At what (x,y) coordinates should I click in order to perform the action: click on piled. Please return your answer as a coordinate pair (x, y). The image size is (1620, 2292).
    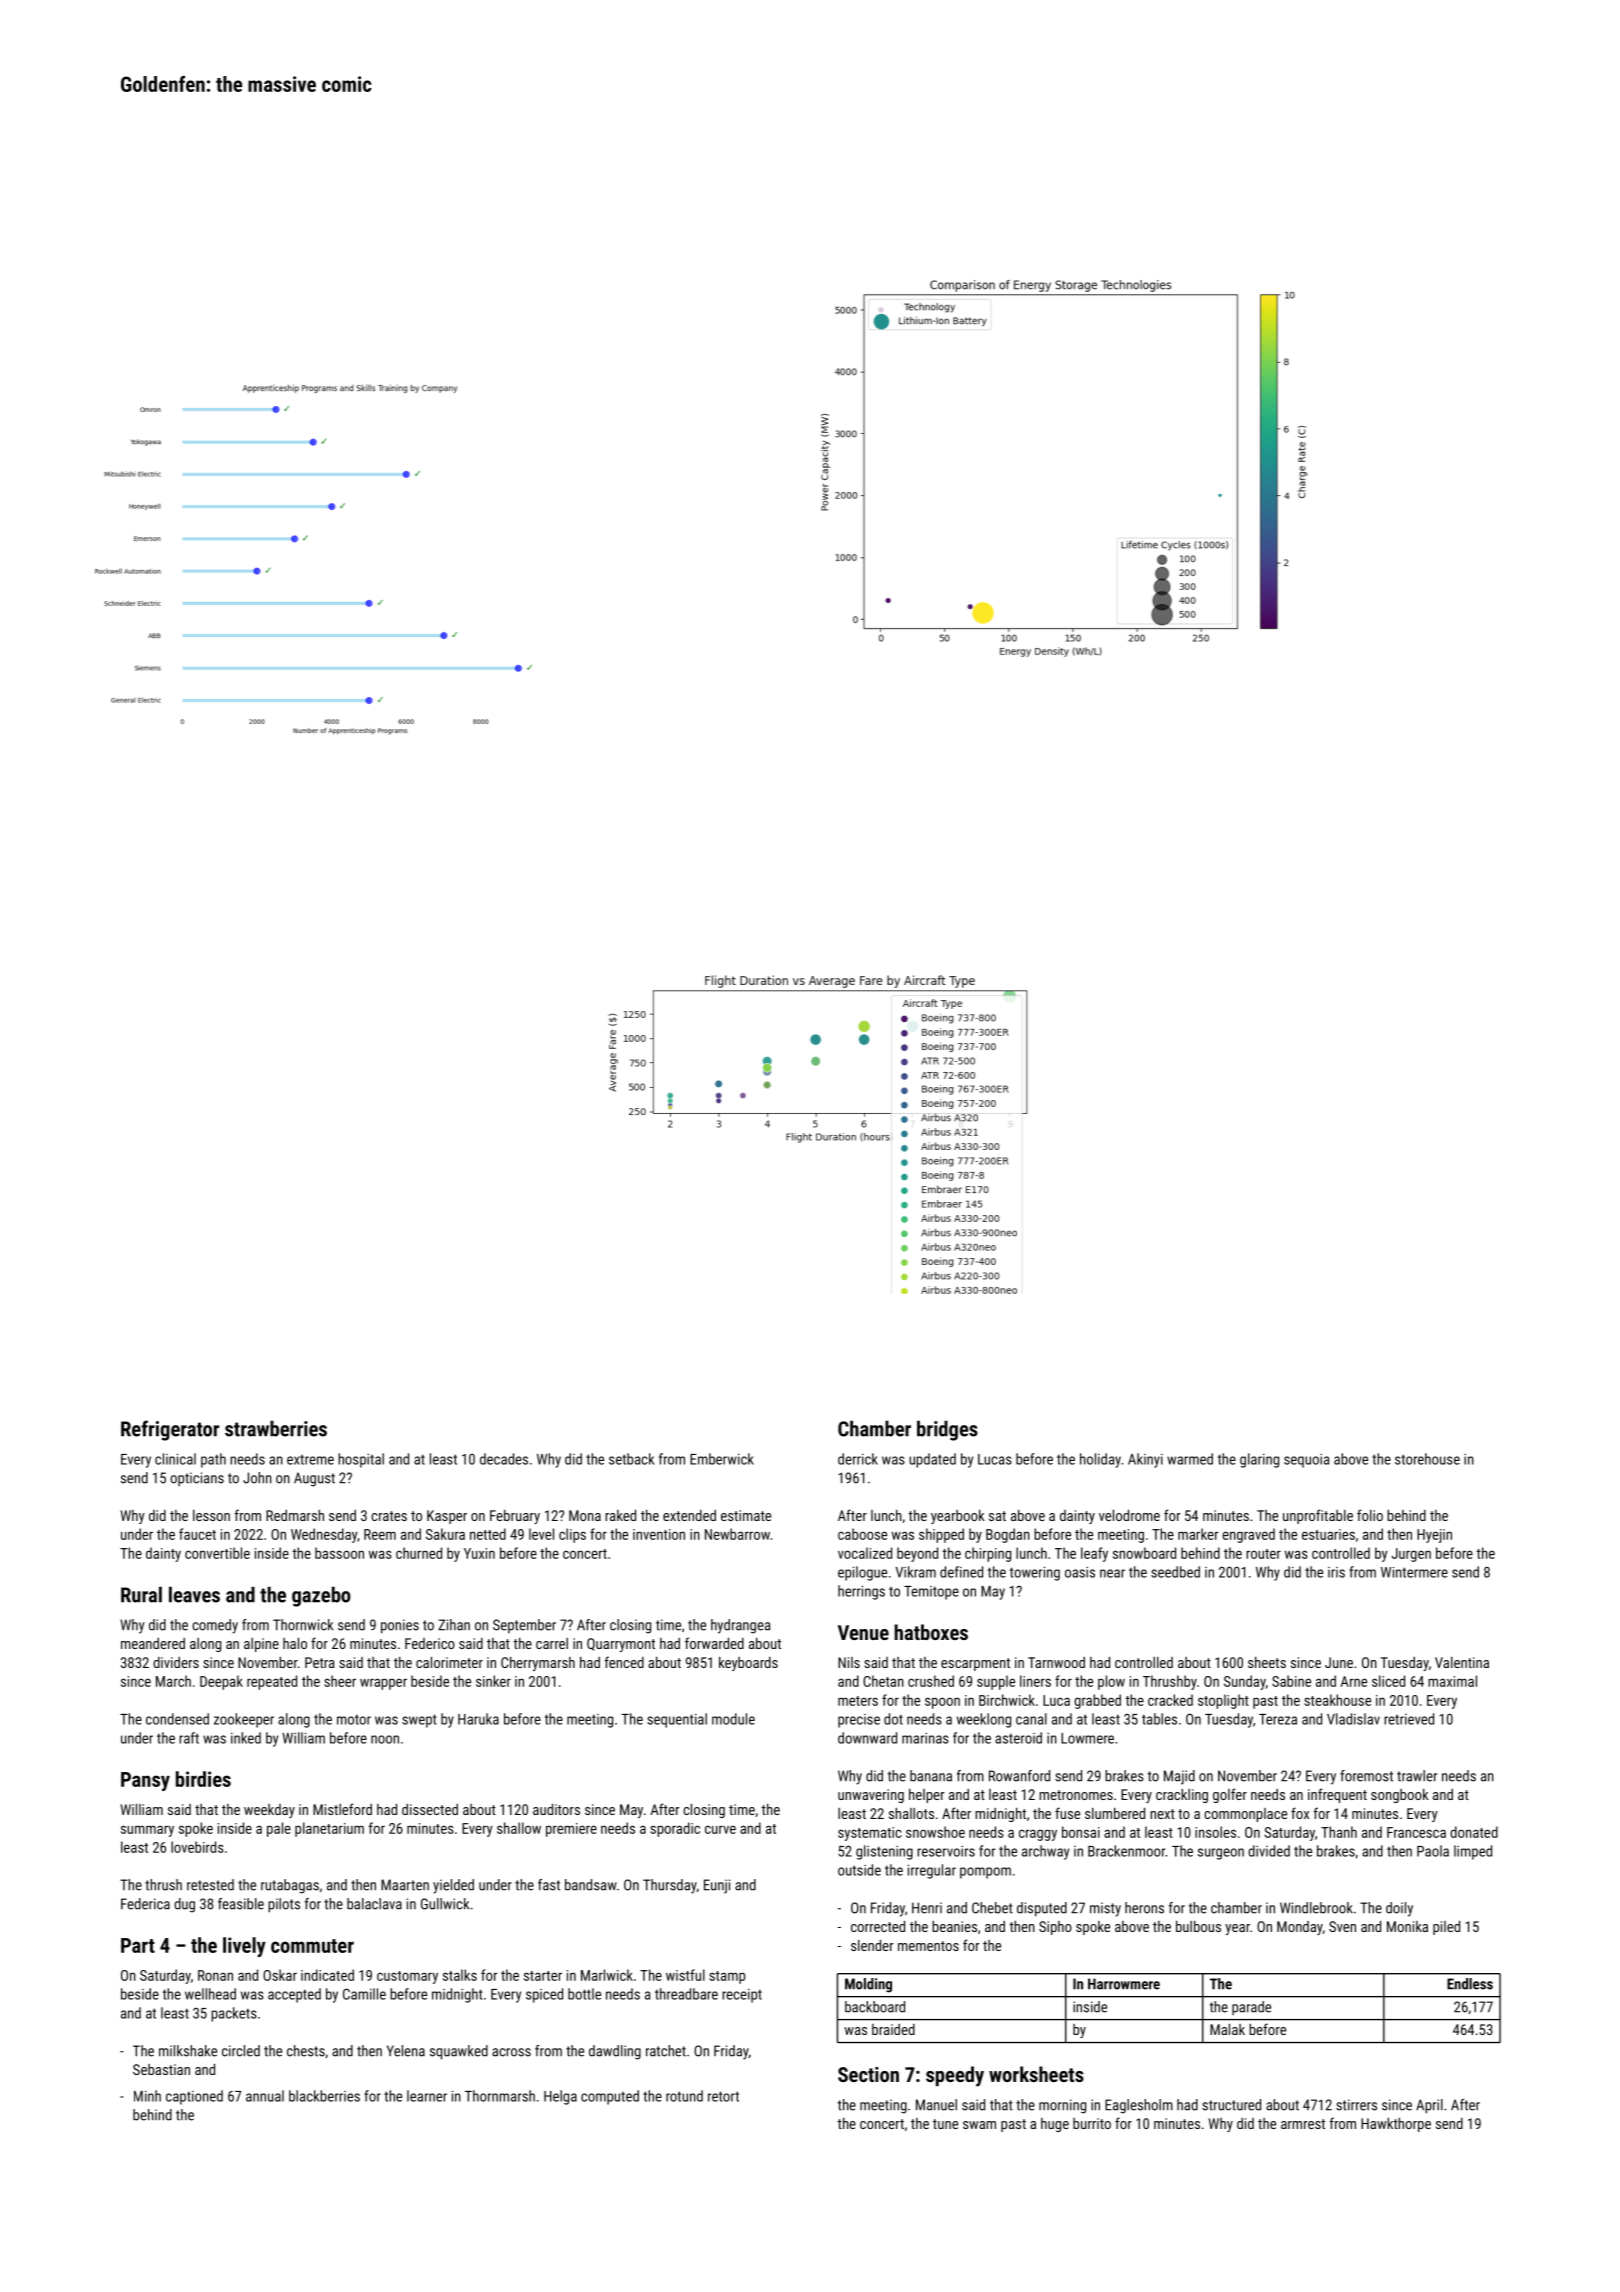
    Looking at the image, I should click on (1446, 1928).
